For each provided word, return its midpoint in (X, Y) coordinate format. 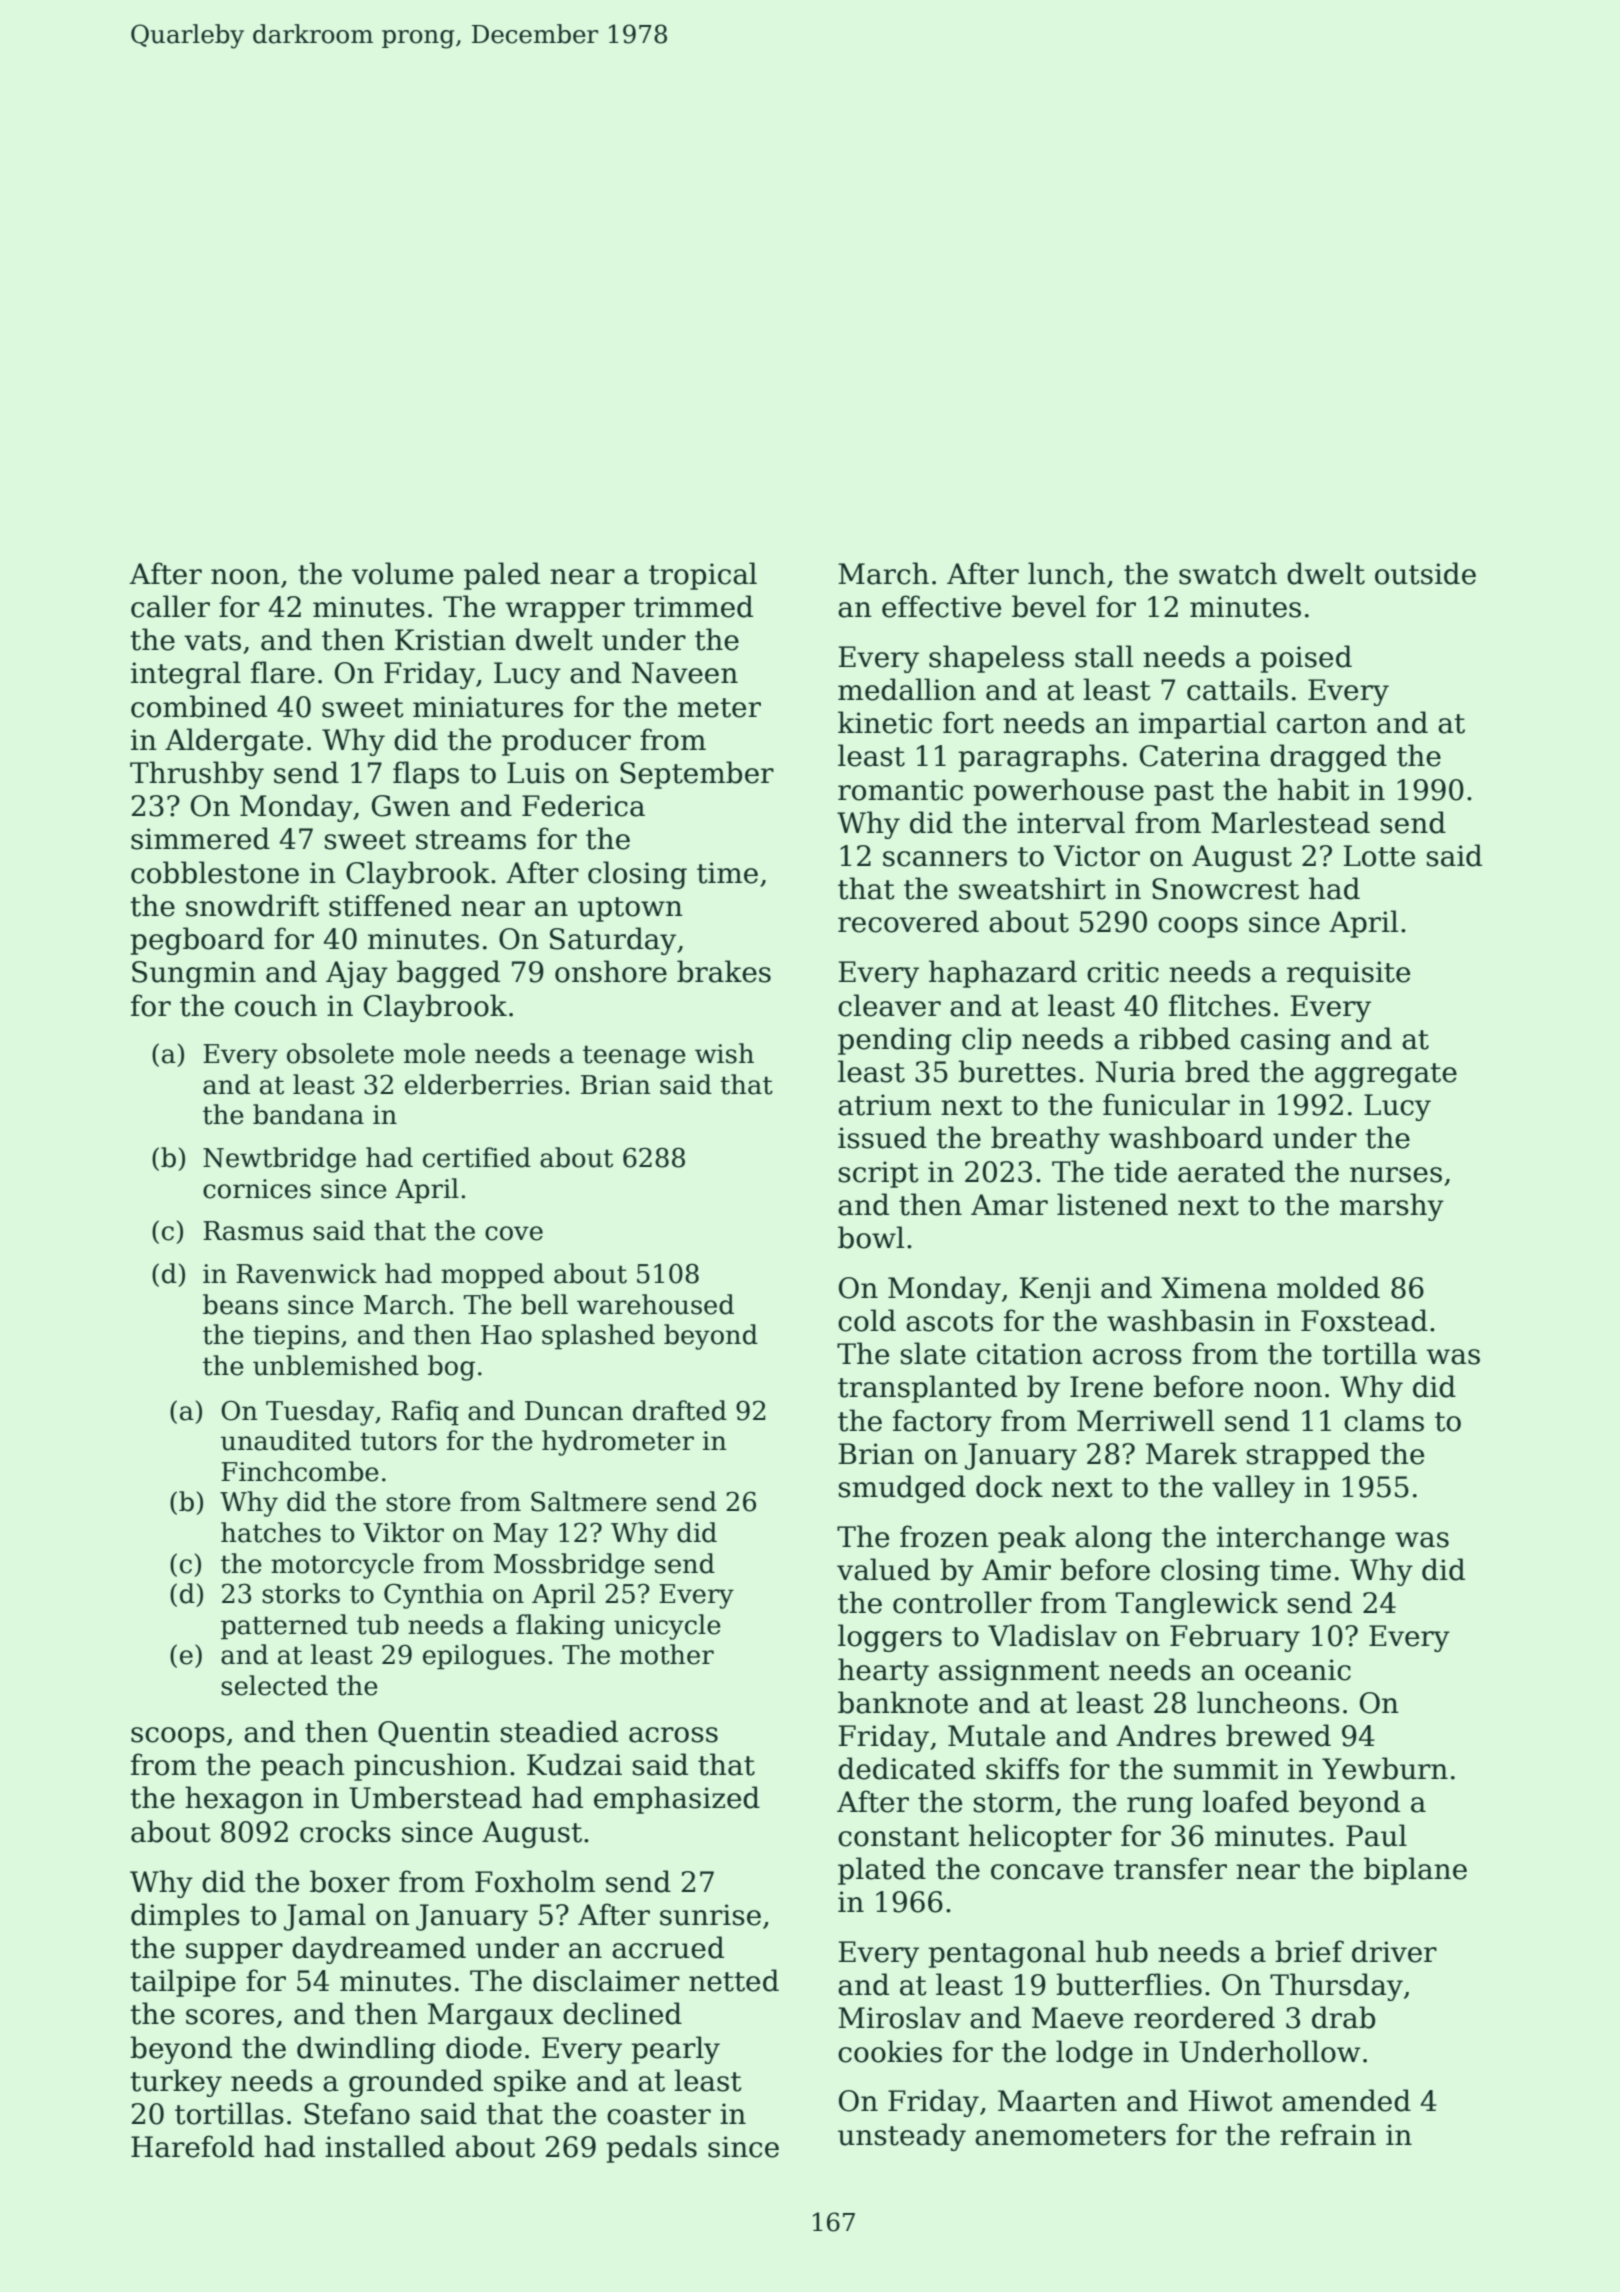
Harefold (192, 2146)
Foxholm (535, 1881)
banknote (903, 1702)
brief (1309, 1951)
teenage (634, 1057)
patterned (284, 1627)
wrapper (565, 612)
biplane (1415, 1871)
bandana (308, 1114)
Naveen (685, 673)
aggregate (1386, 1075)
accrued (668, 1947)
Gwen (411, 806)
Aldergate (234, 742)
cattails (1237, 689)
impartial (1202, 725)
